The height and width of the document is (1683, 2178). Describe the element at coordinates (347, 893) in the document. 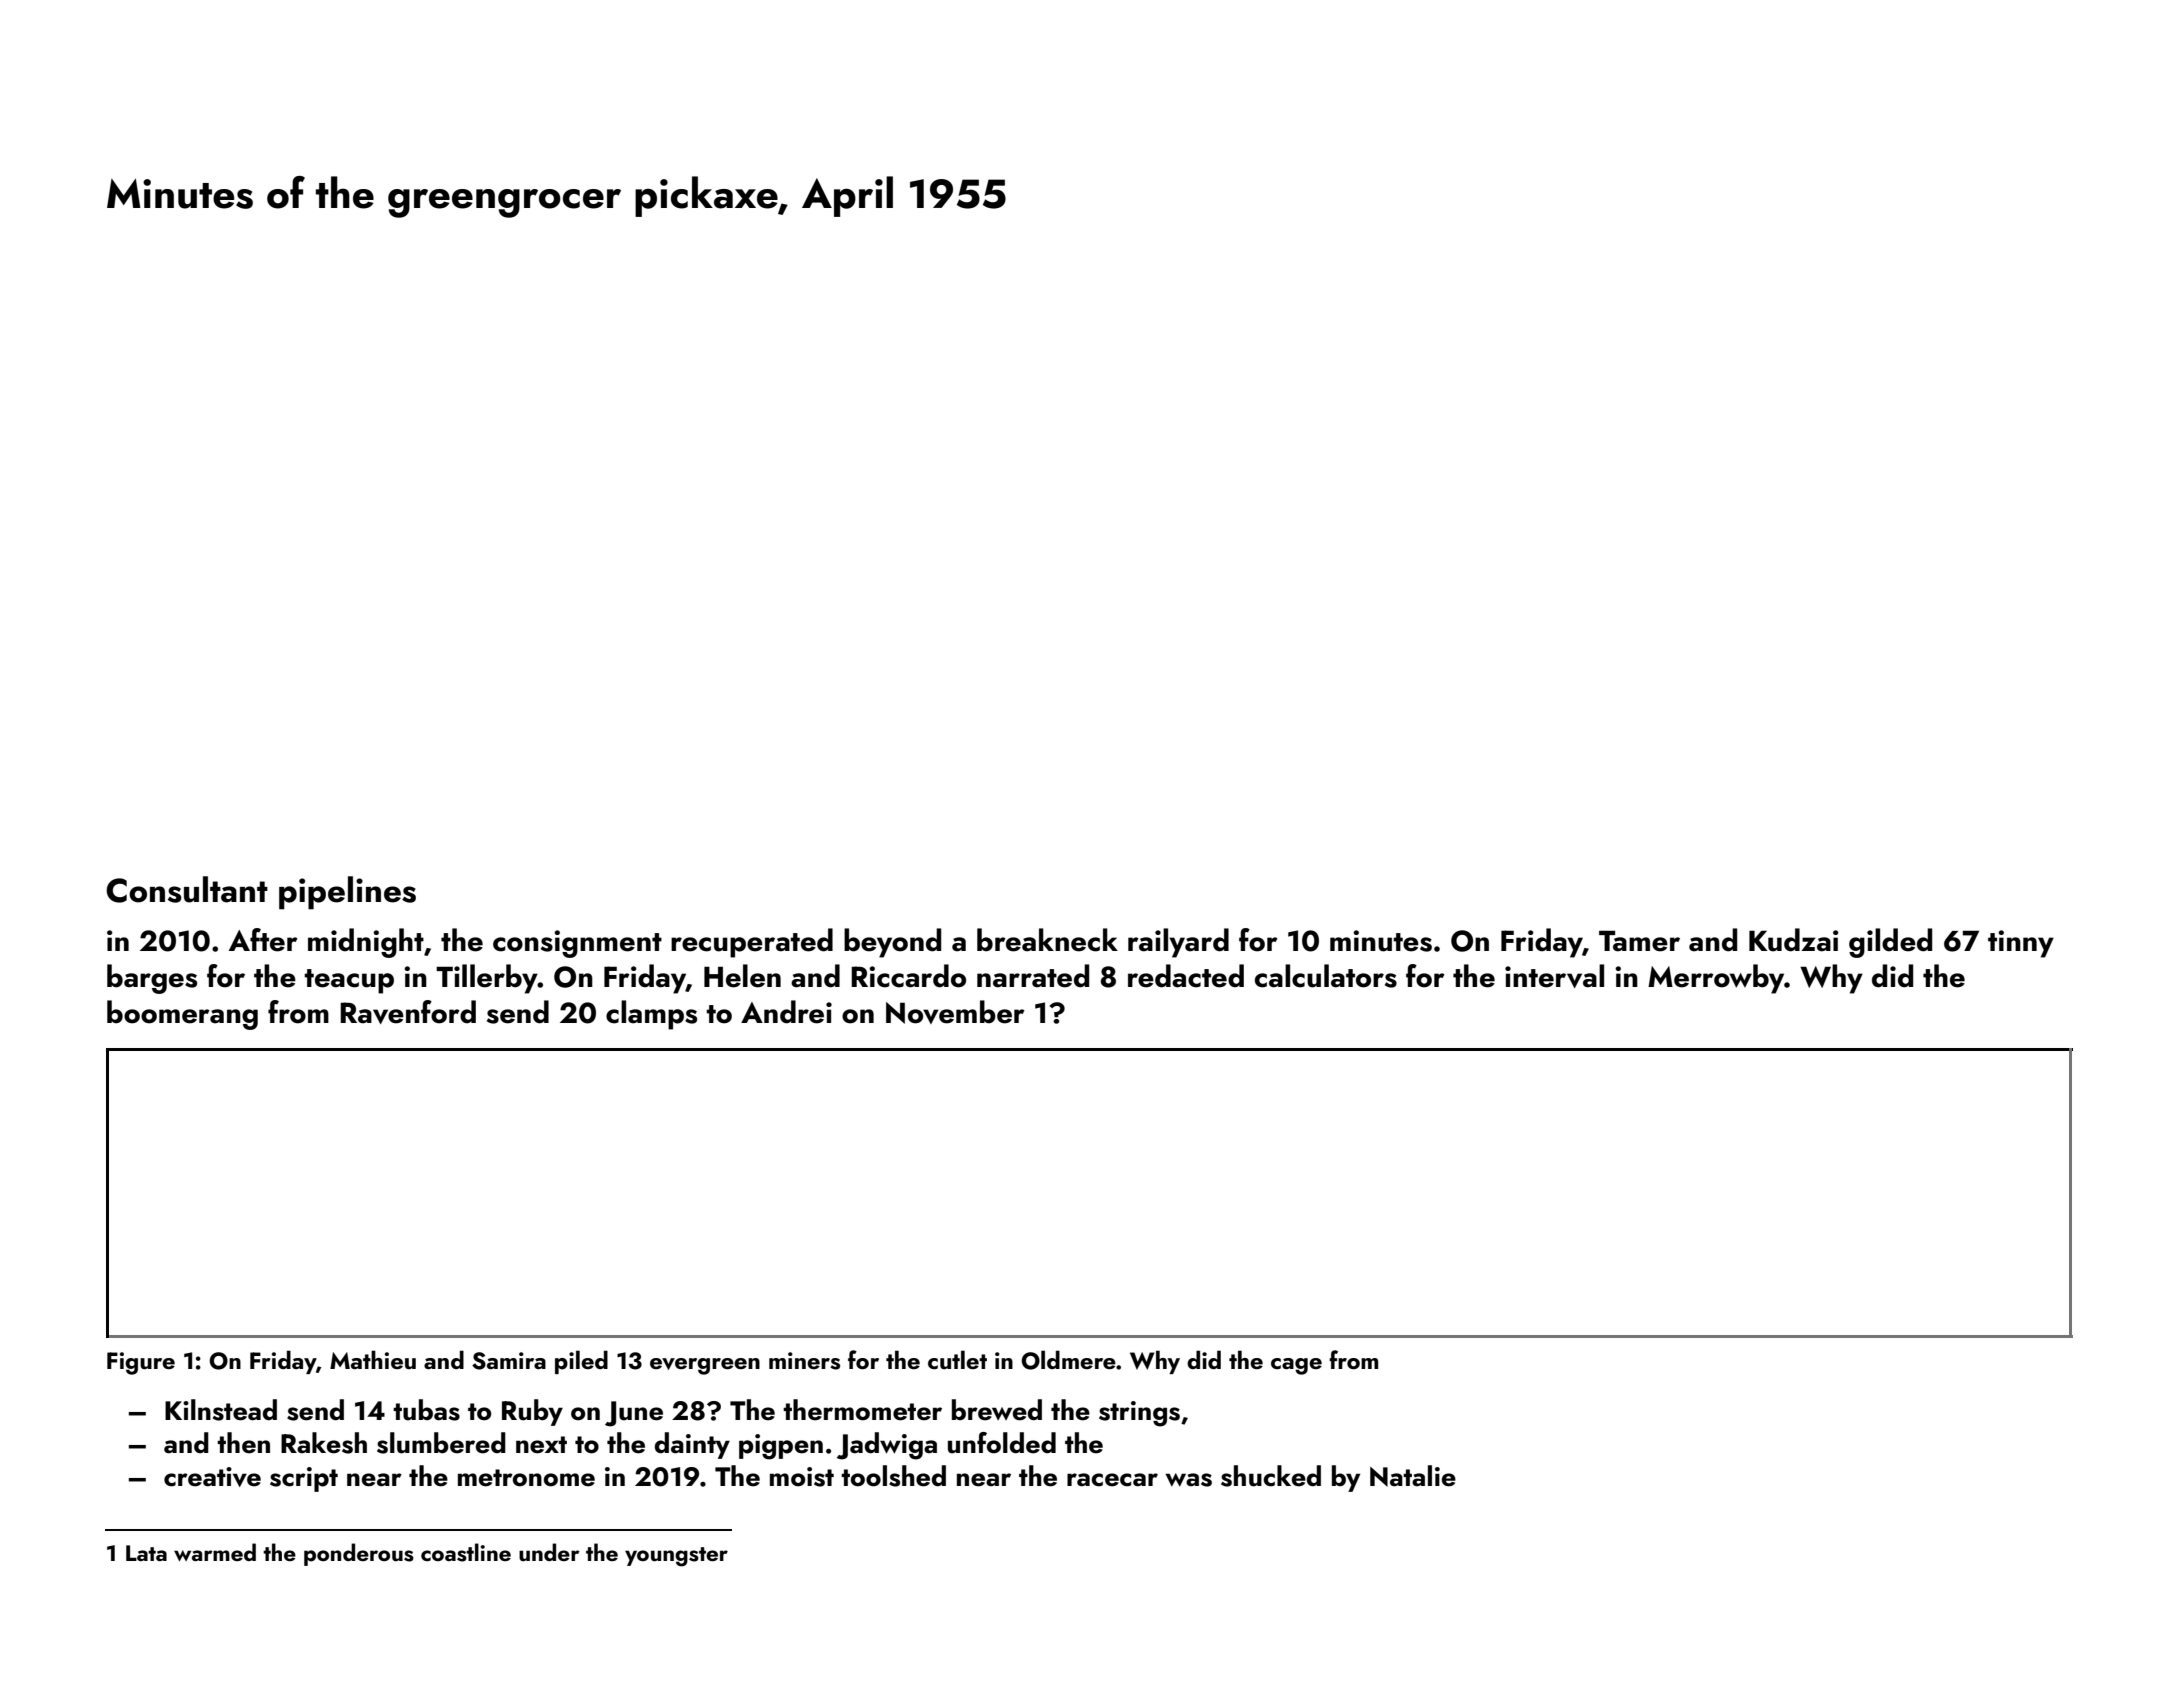

I see `pipelines` at that location.
